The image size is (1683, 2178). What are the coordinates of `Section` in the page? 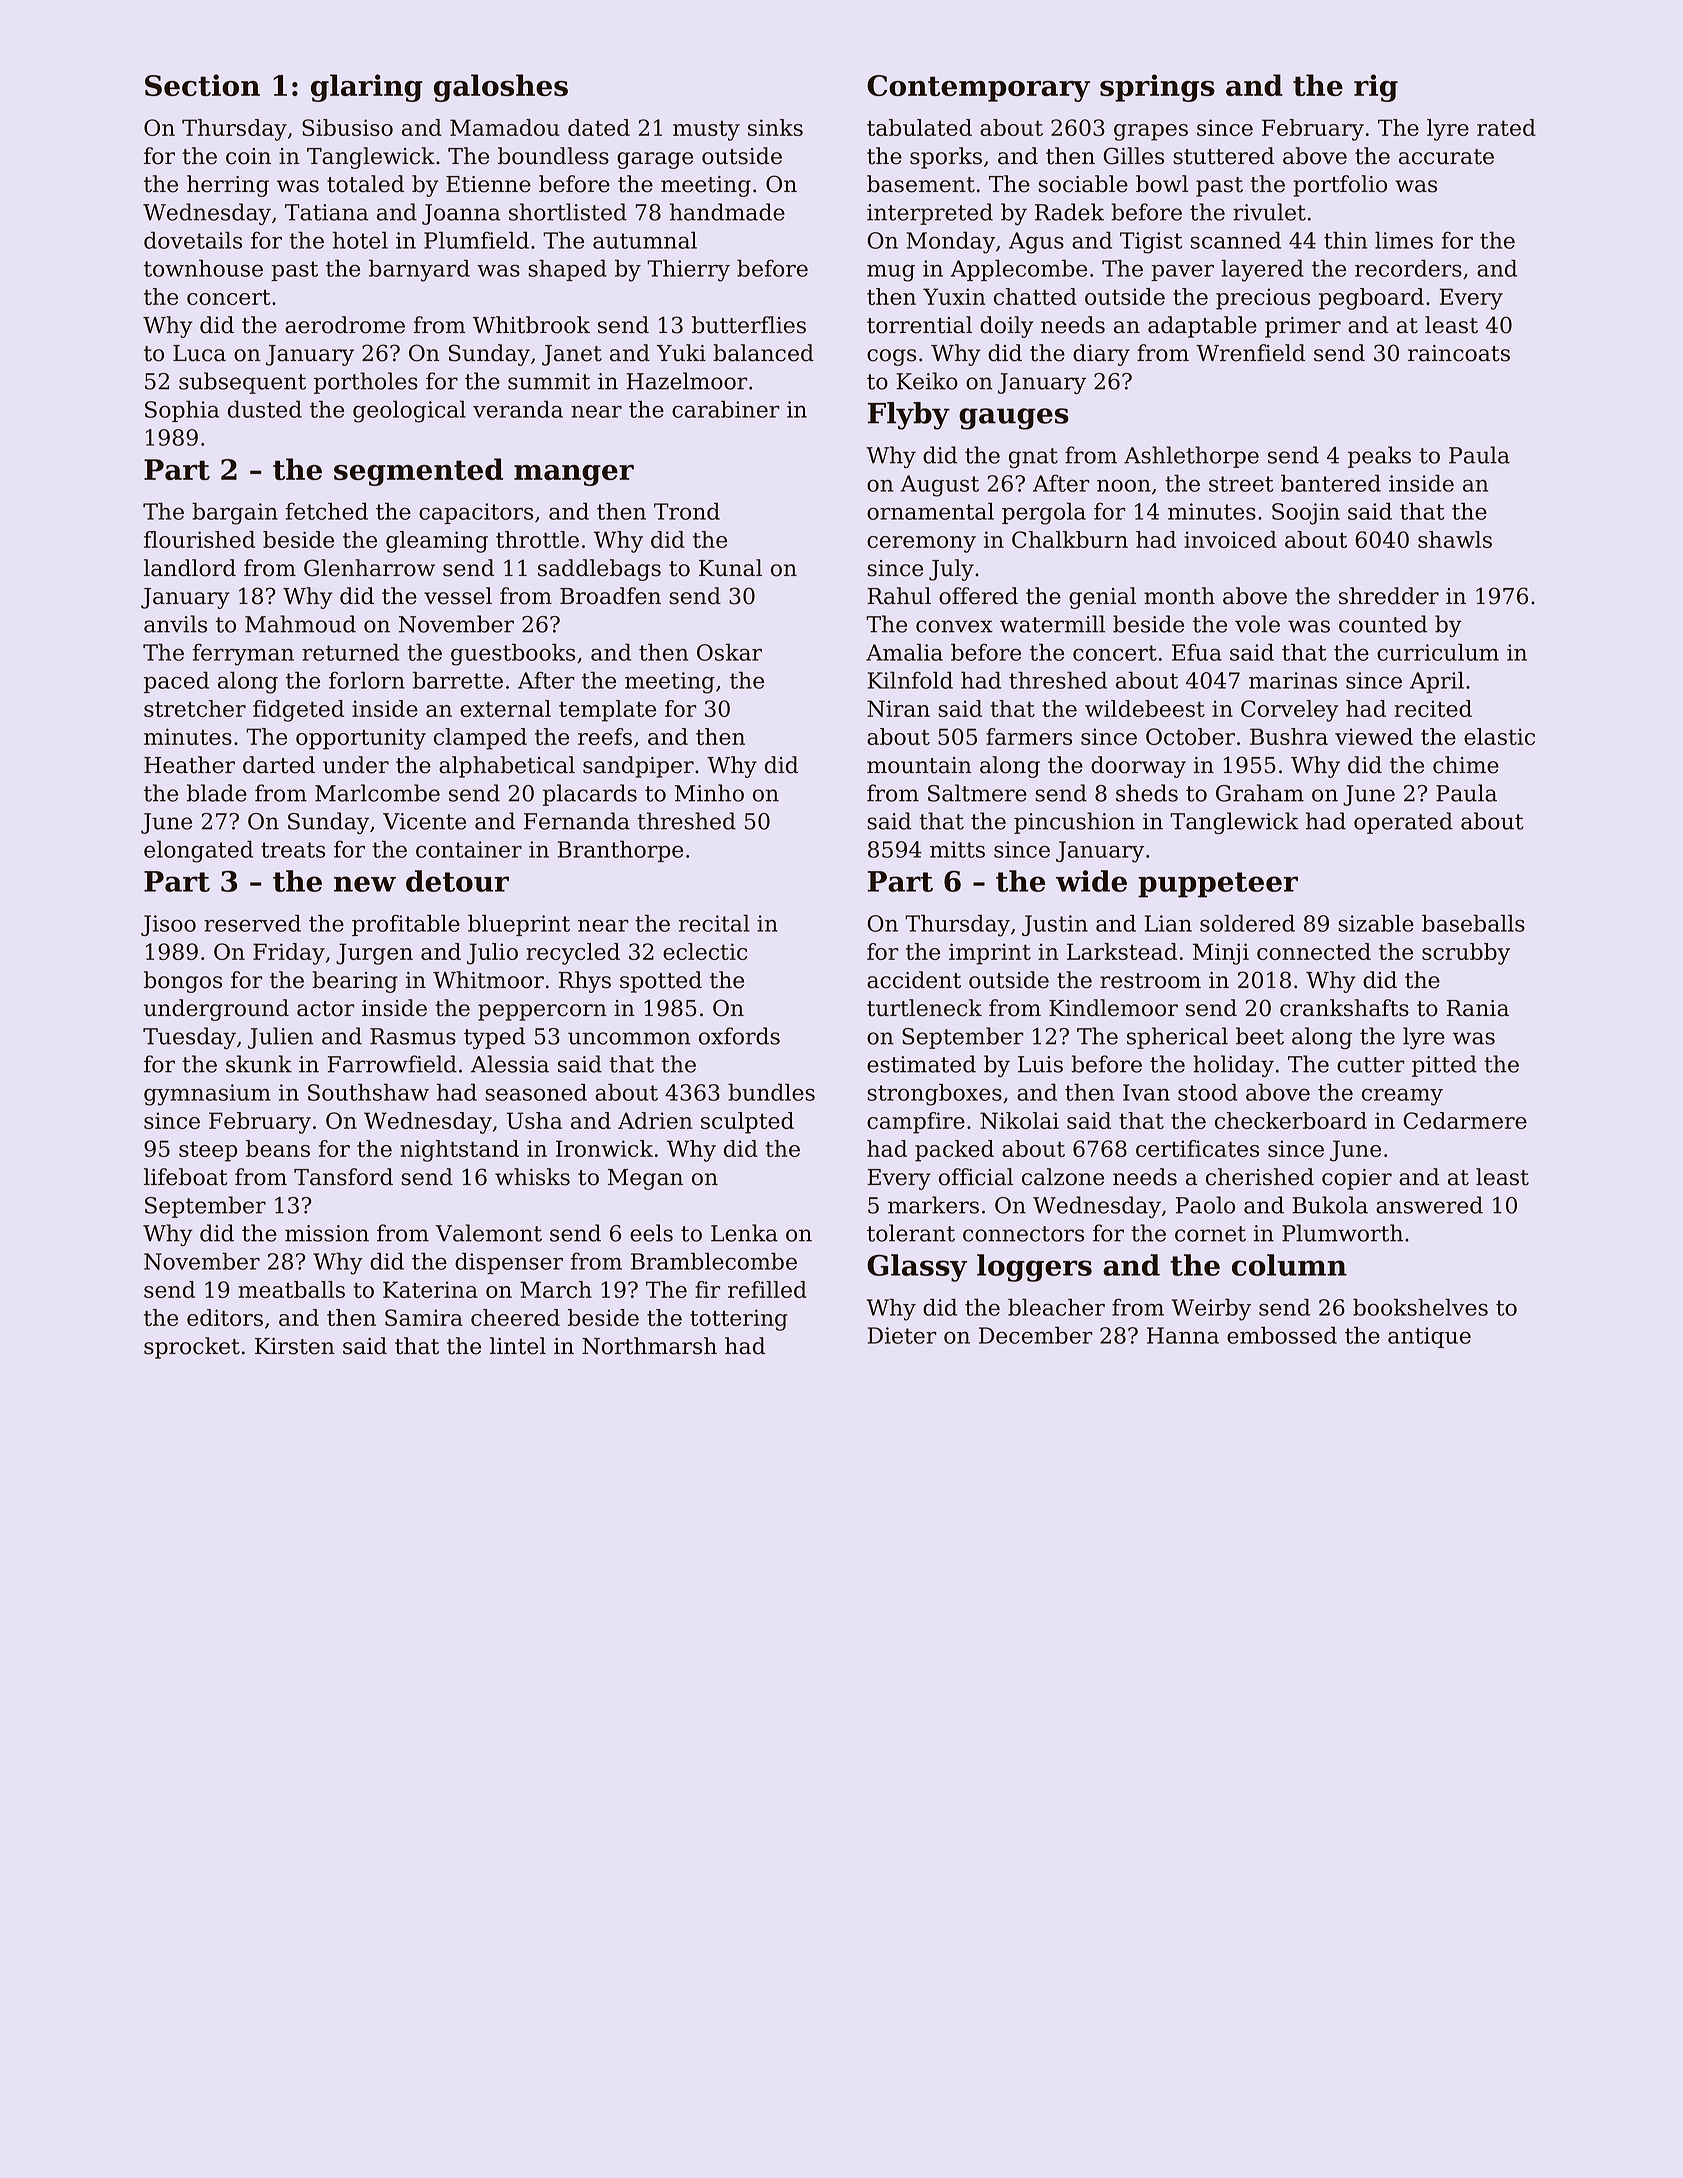 It's located at (202, 85).
